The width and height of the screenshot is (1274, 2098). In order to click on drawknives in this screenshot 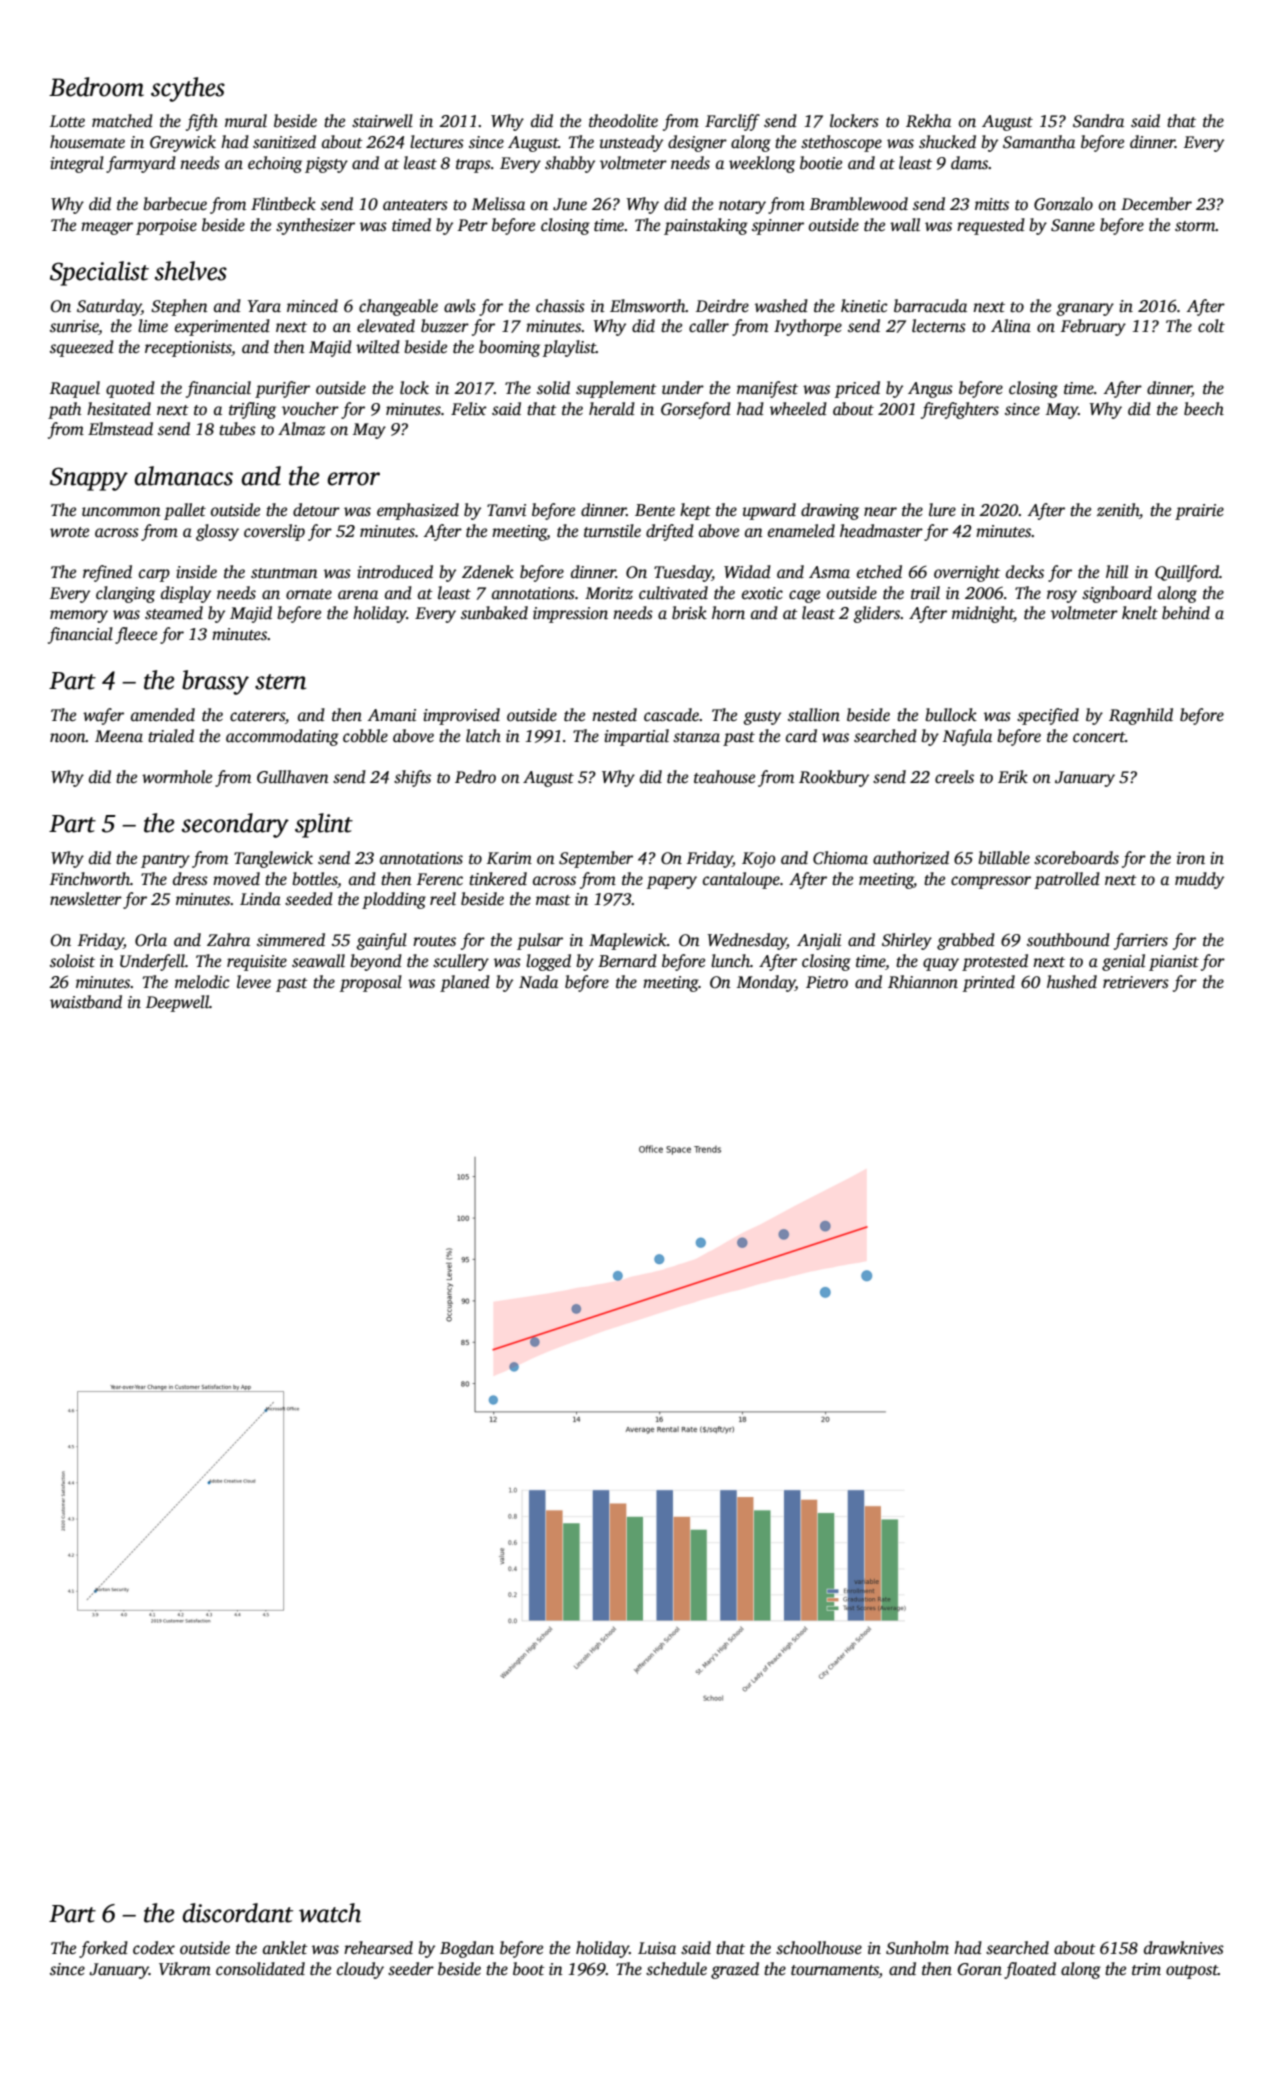, I will do `click(1184, 1948)`.
